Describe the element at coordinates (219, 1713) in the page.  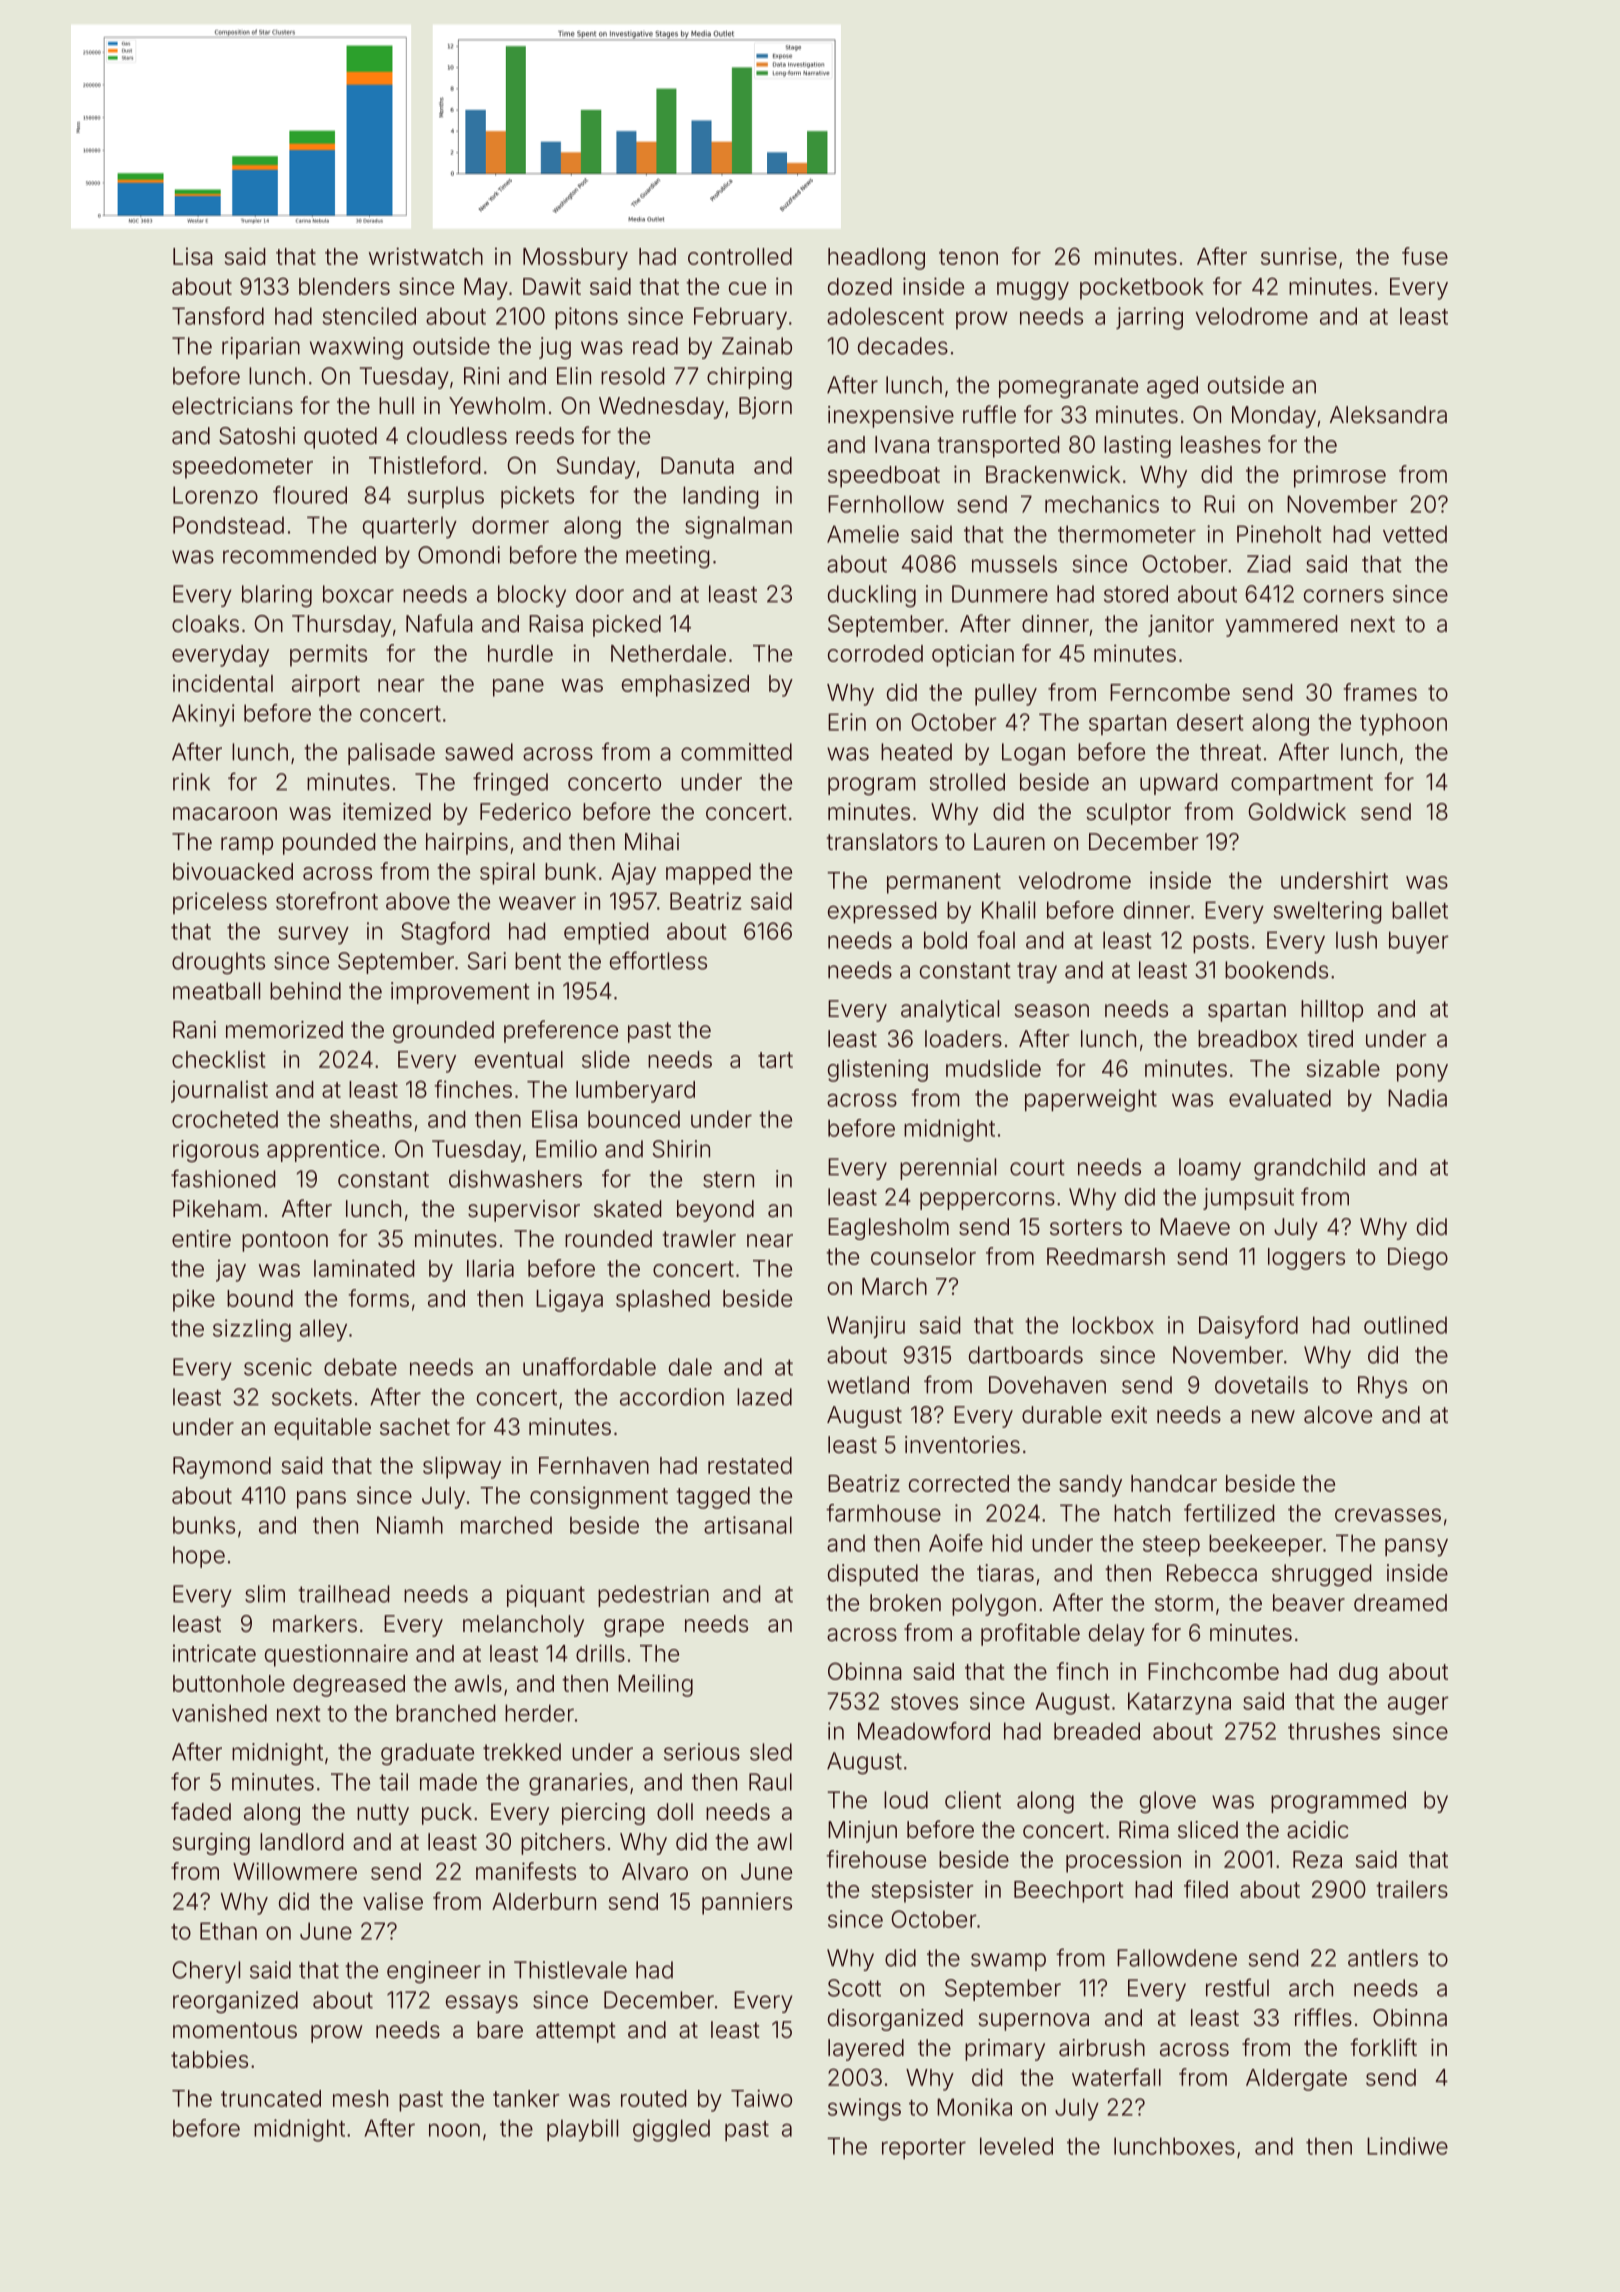
I see `vanished` at that location.
